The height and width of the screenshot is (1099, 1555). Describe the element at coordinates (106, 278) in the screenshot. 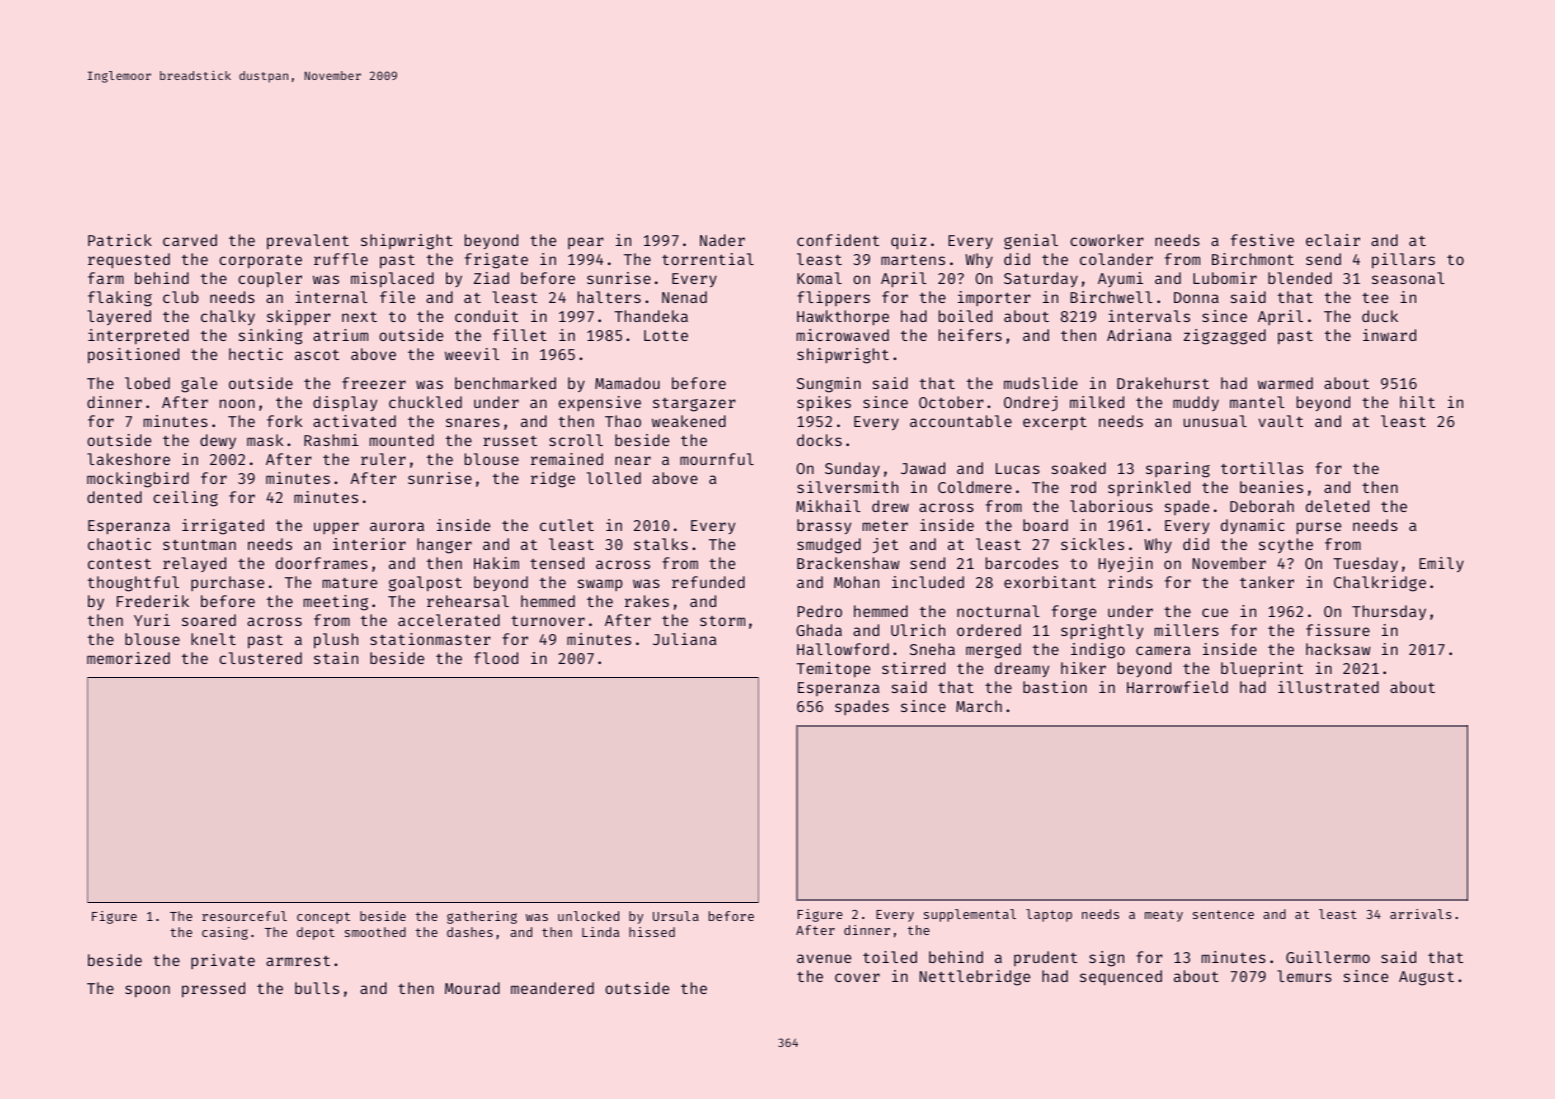

I see `farm` at that location.
